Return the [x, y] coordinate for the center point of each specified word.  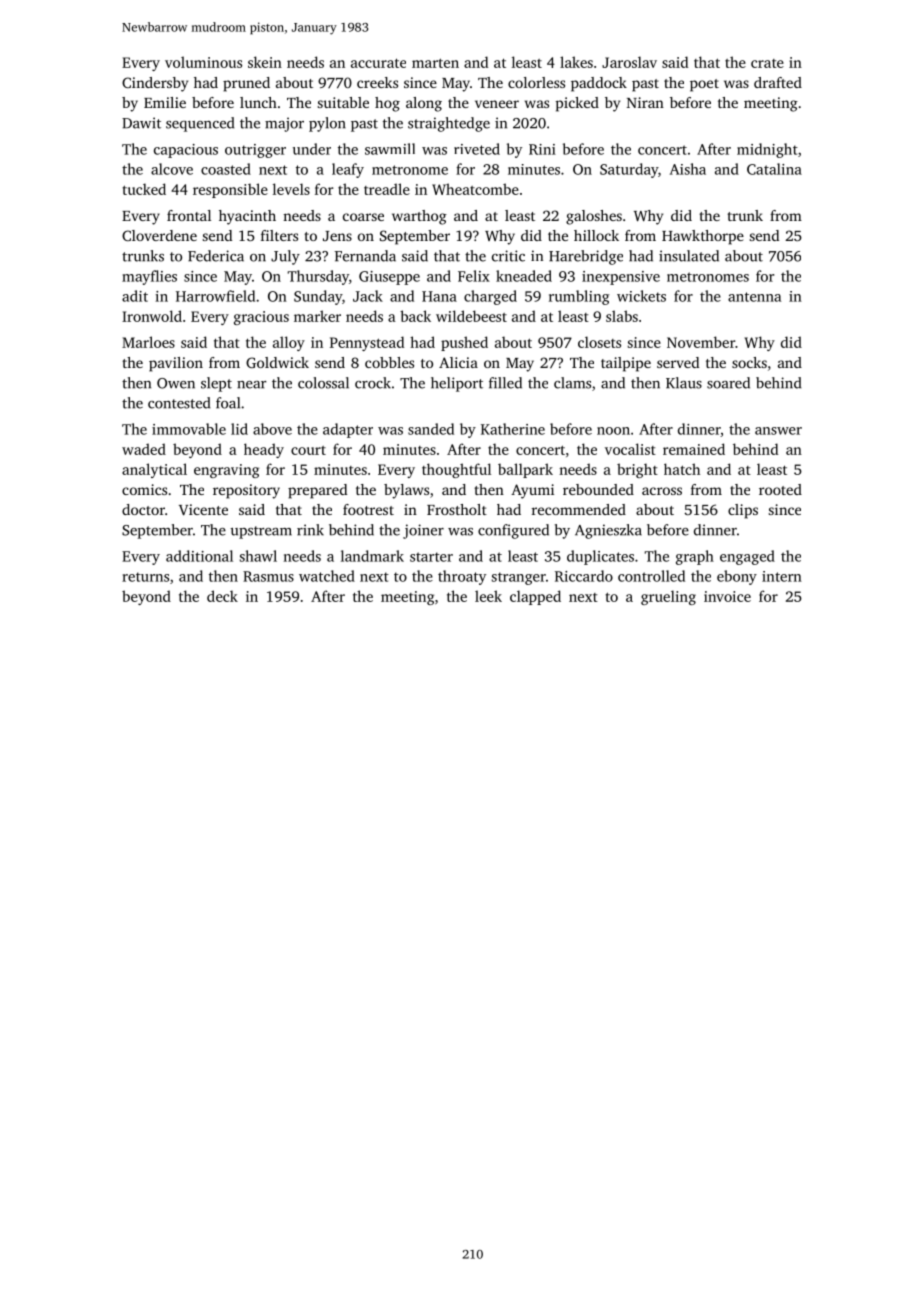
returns [145, 577]
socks [749, 362]
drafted [778, 82]
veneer [497, 104]
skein [265, 62]
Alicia [458, 362]
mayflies [149, 277]
